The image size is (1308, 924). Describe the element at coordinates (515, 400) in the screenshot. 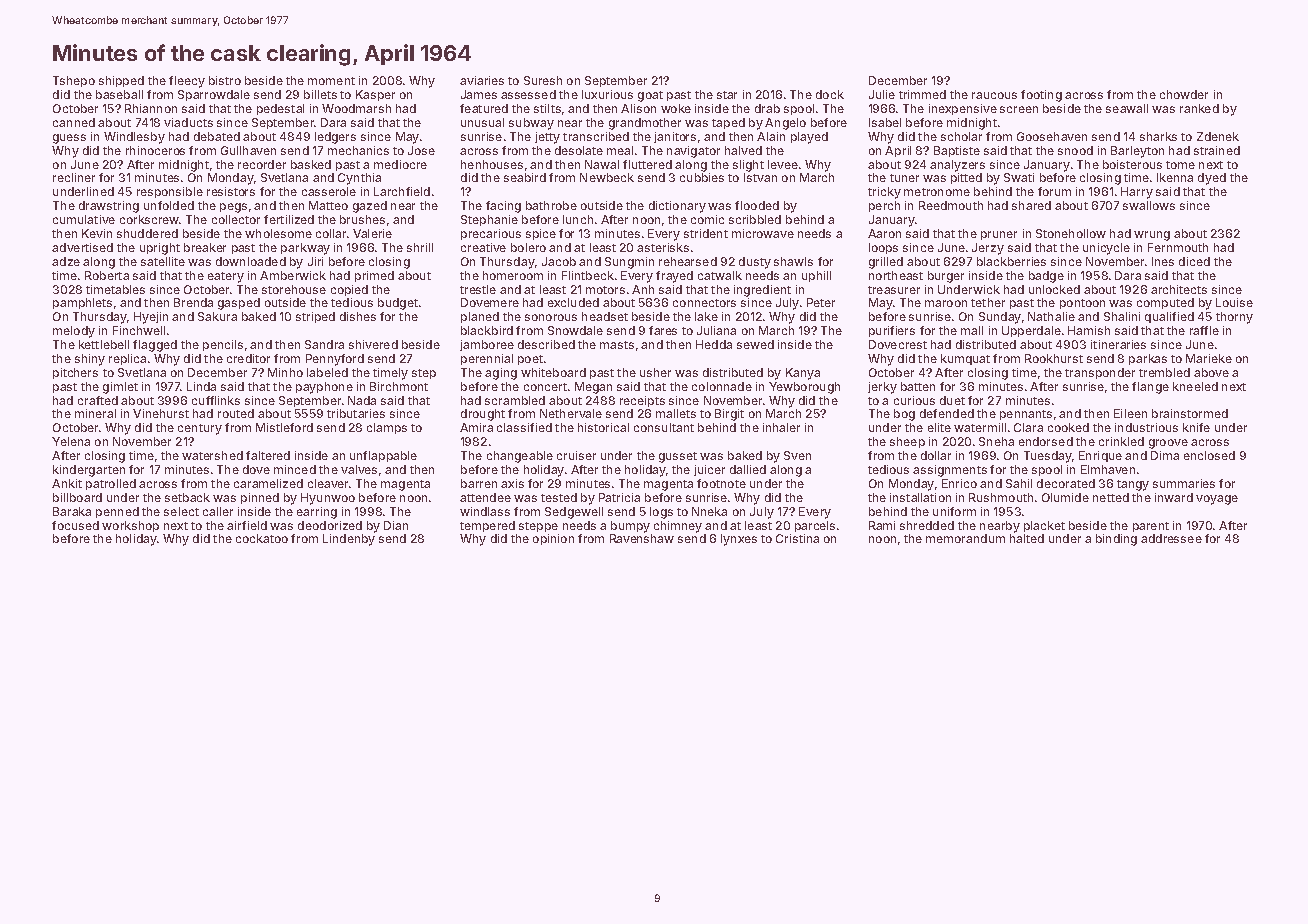

I see `scrambled` at that location.
